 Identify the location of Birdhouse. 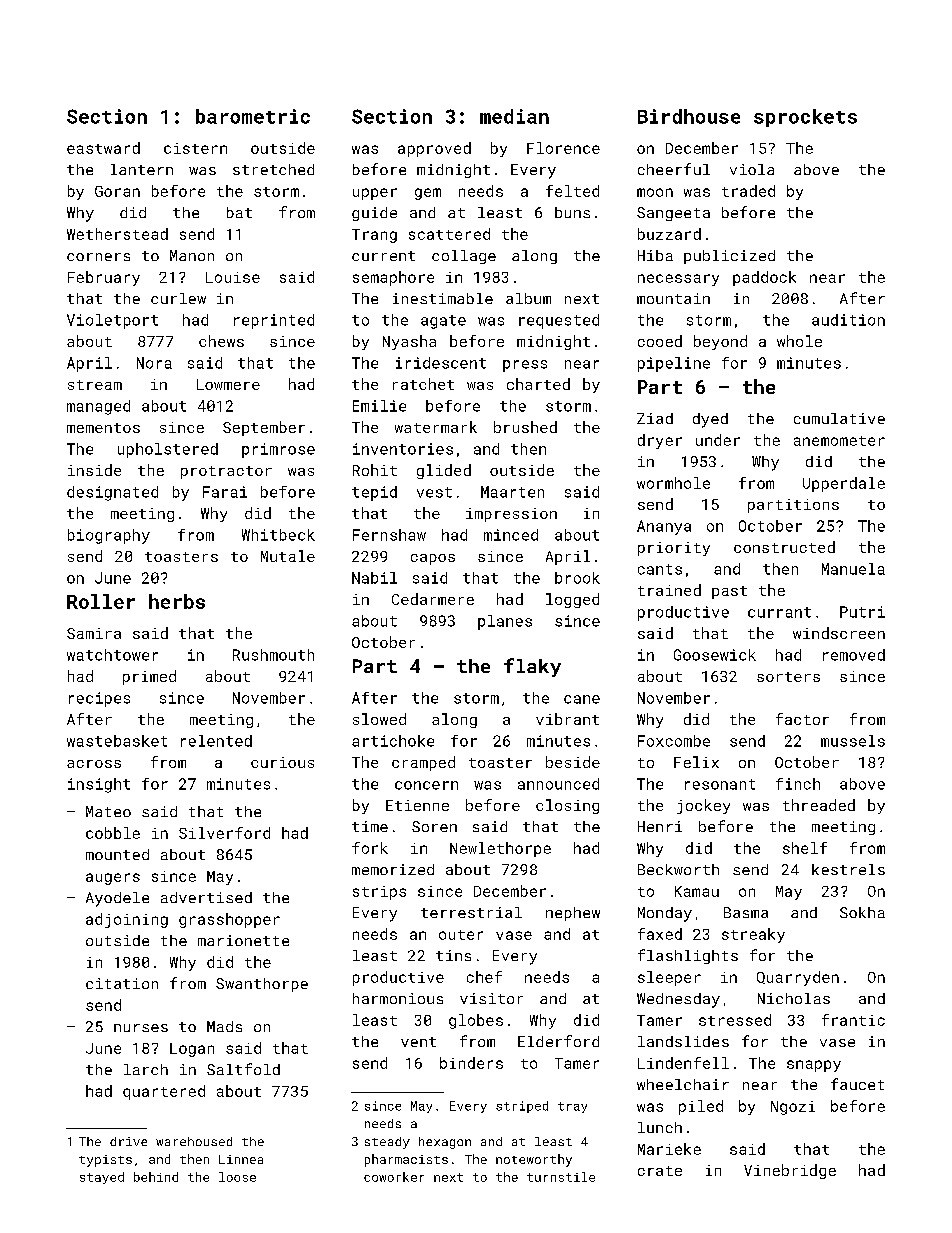
(689, 116).
